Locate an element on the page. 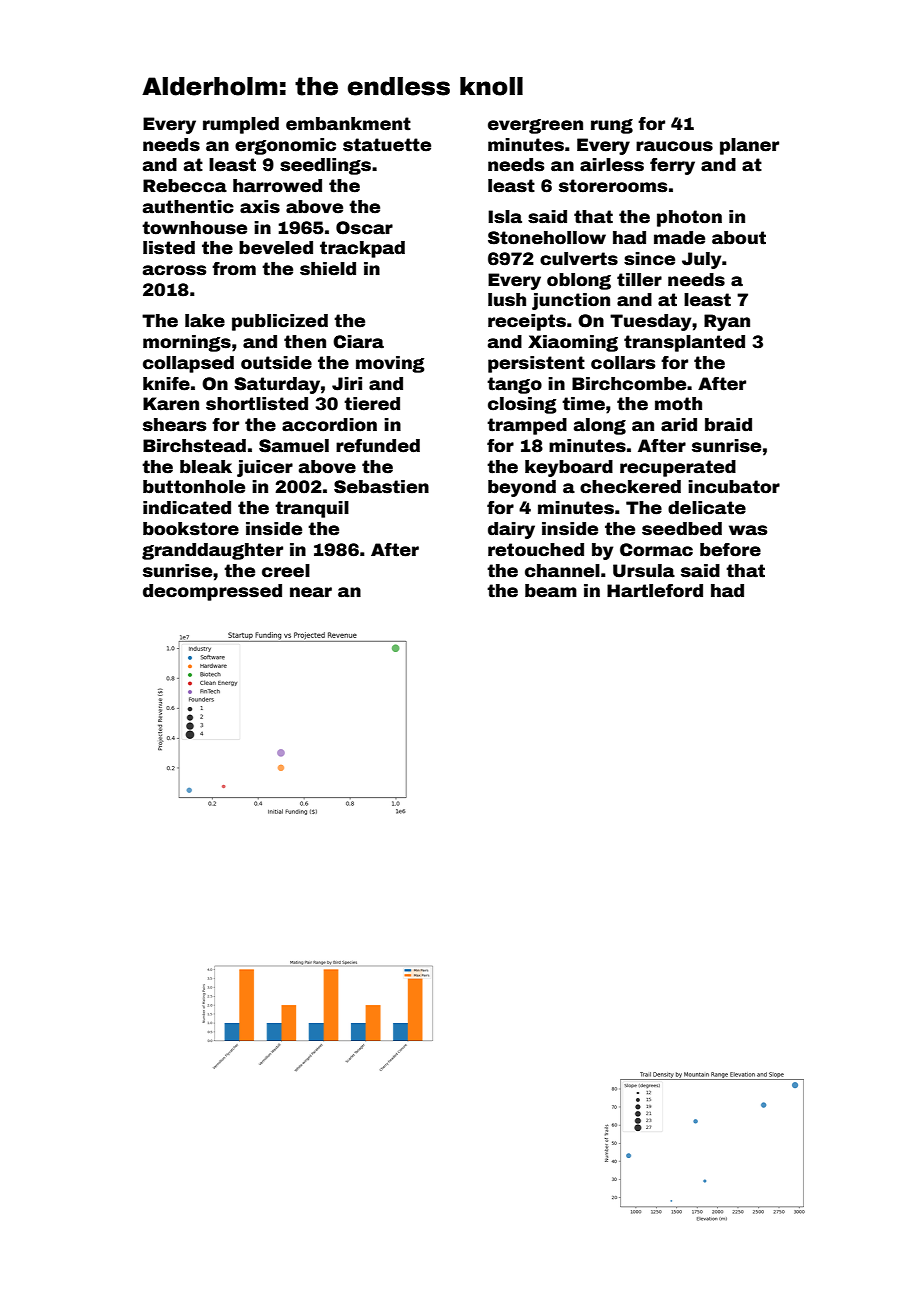 This page has height=1314, width=924. Rebecca is located at coordinates (185, 186).
